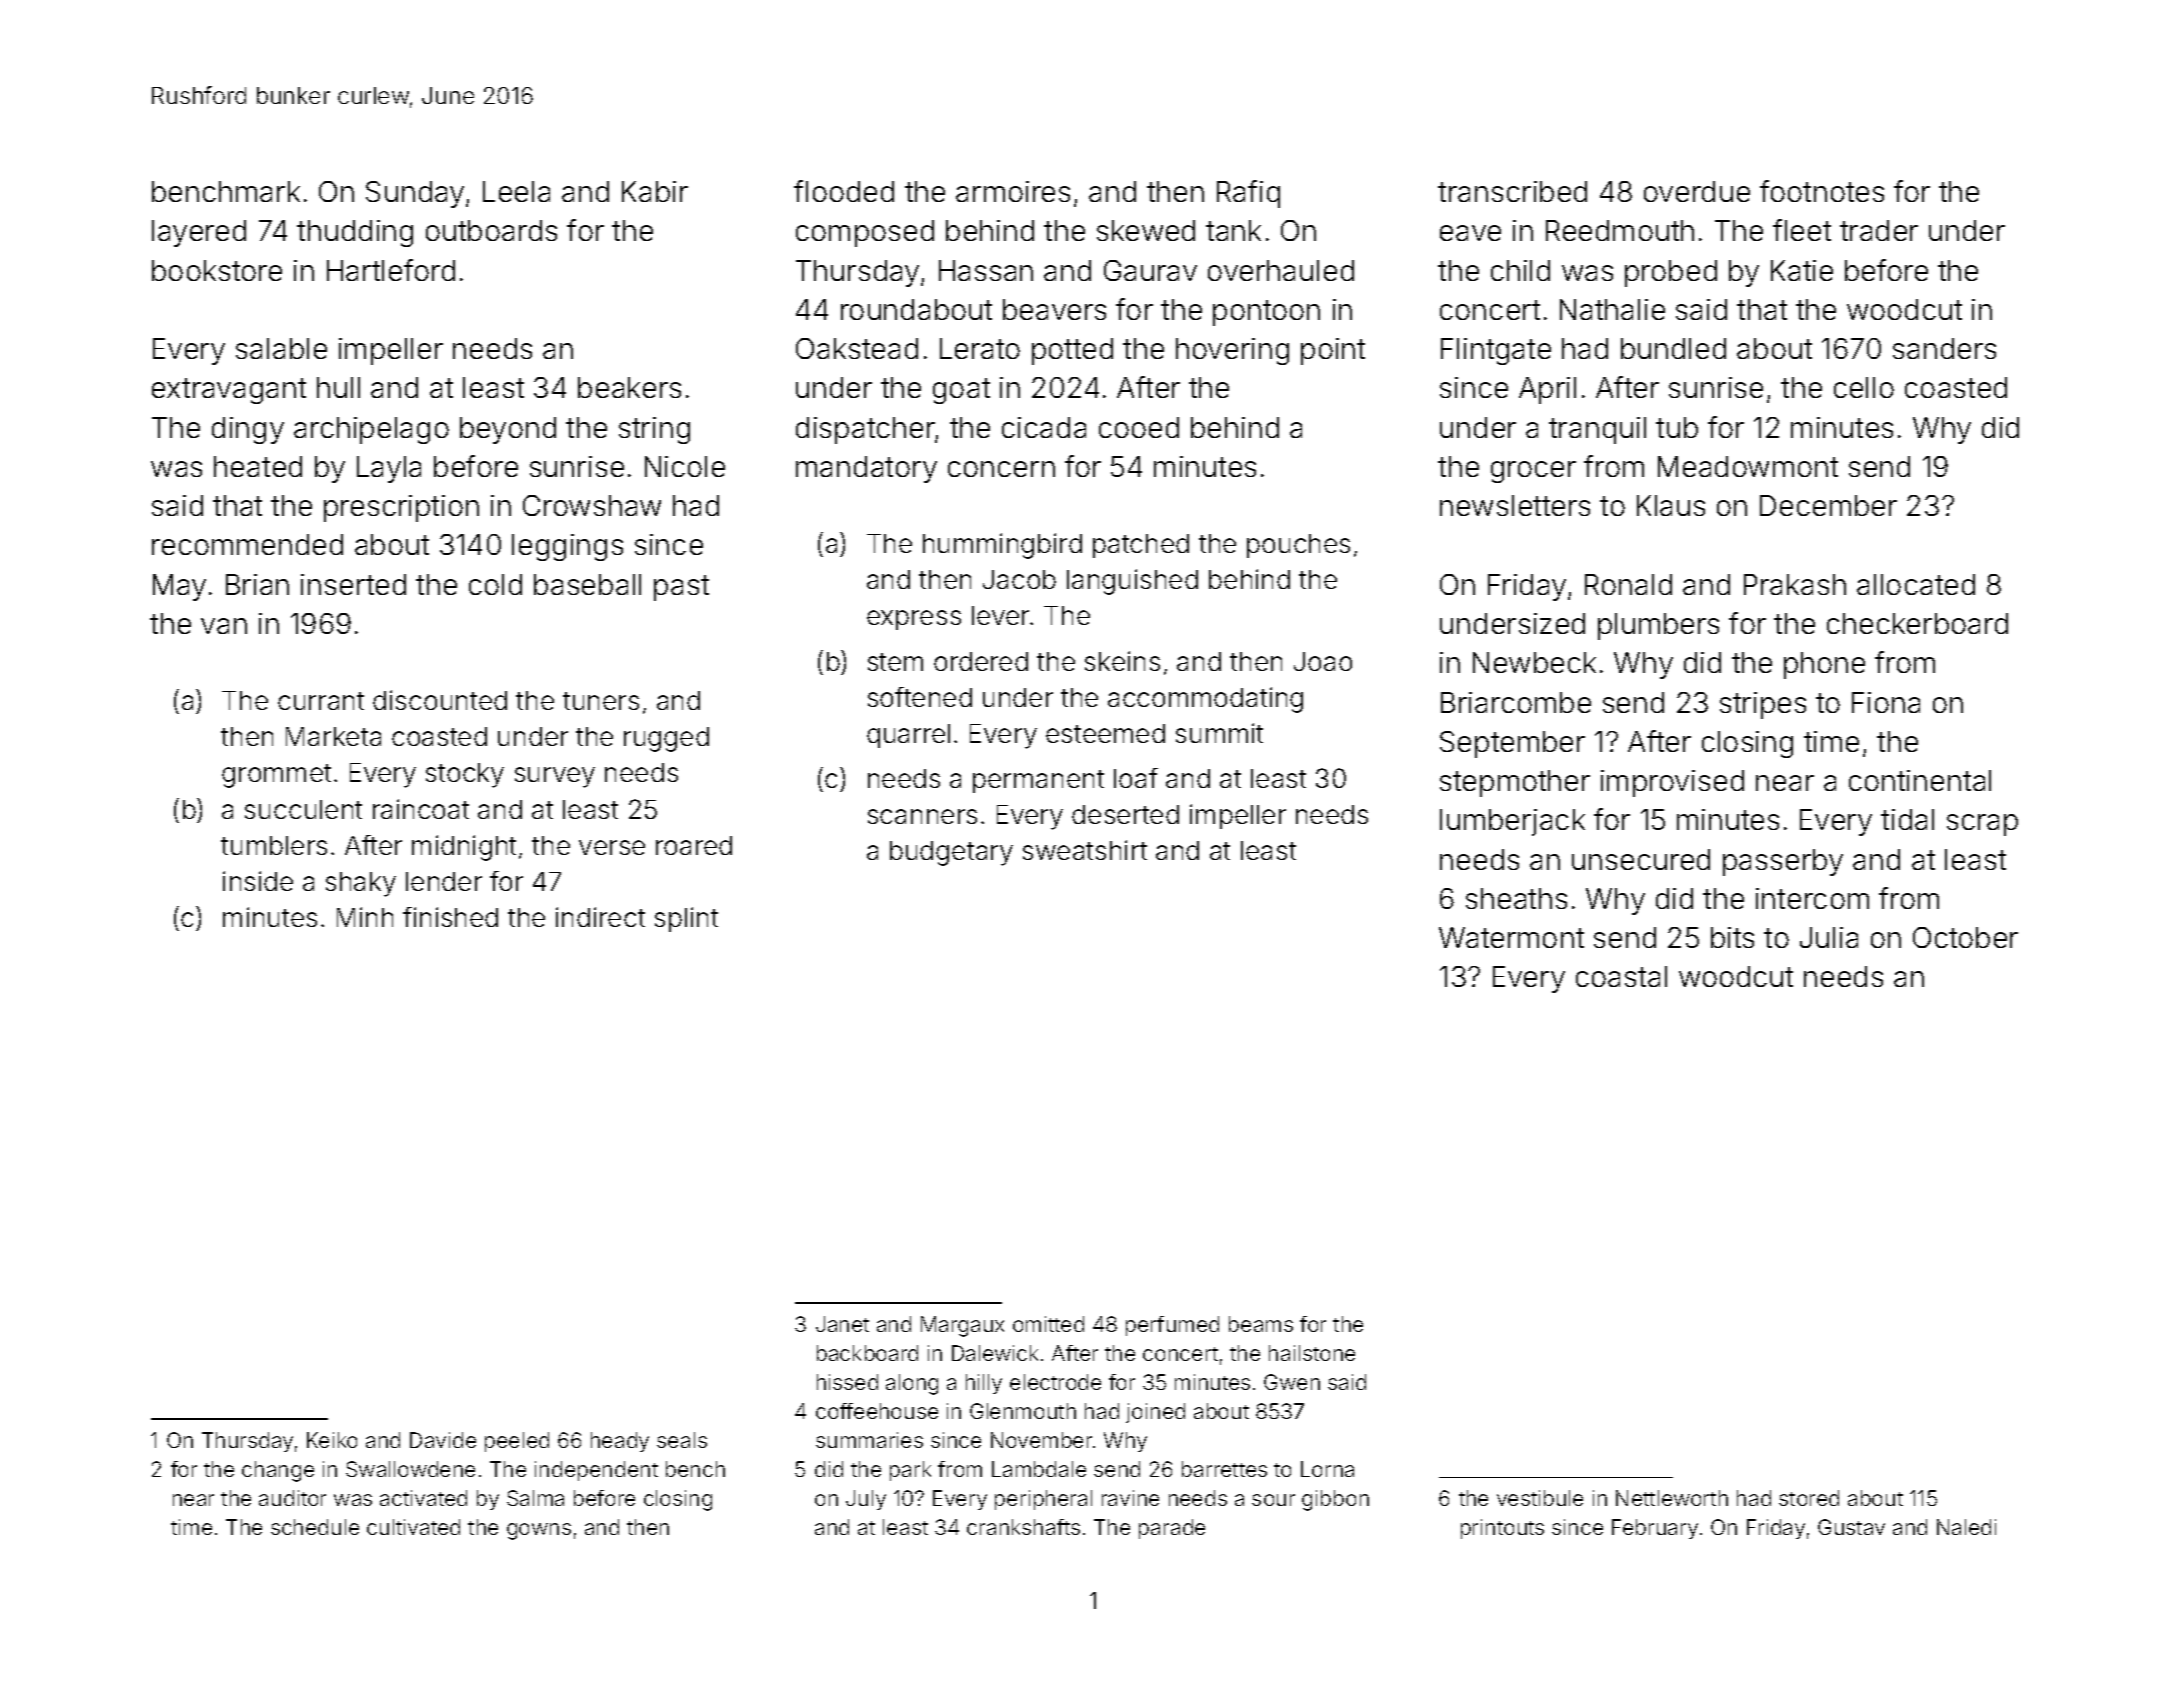  What do you see at coordinates (229, 391) in the screenshot?
I see `extravagant` at bounding box center [229, 391].
